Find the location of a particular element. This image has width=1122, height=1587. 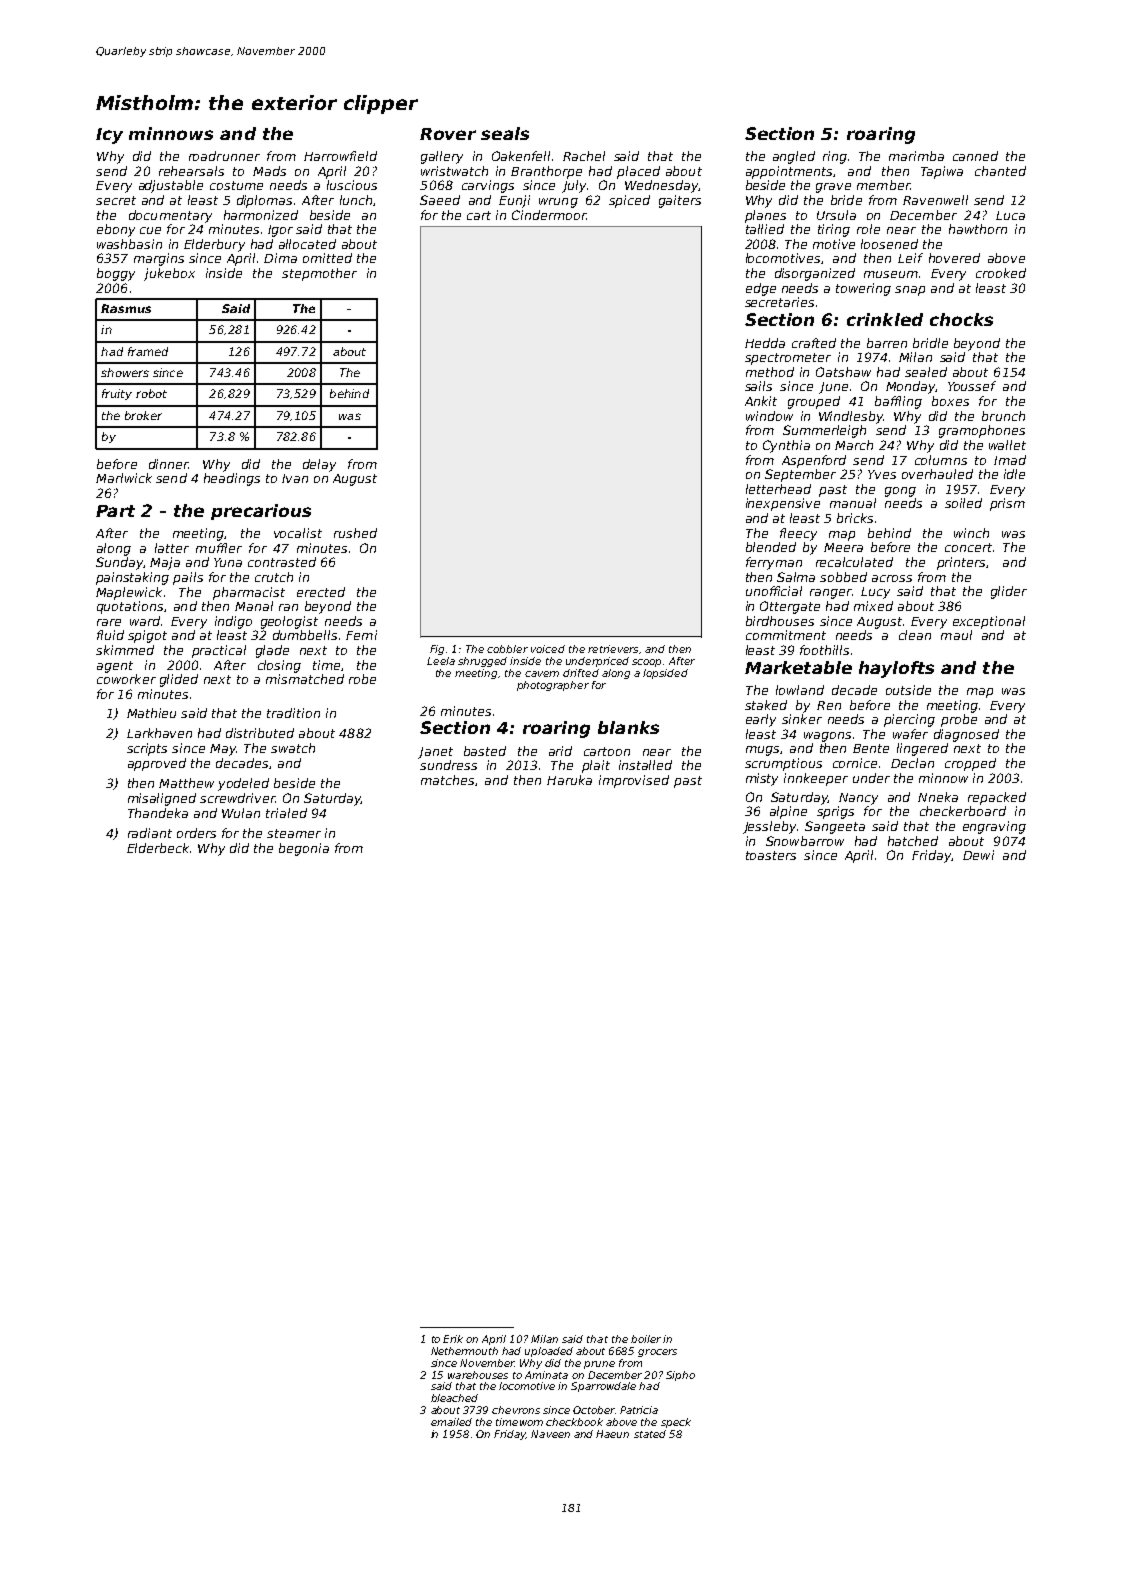

letterhead is located at coordinates (778, 489).
